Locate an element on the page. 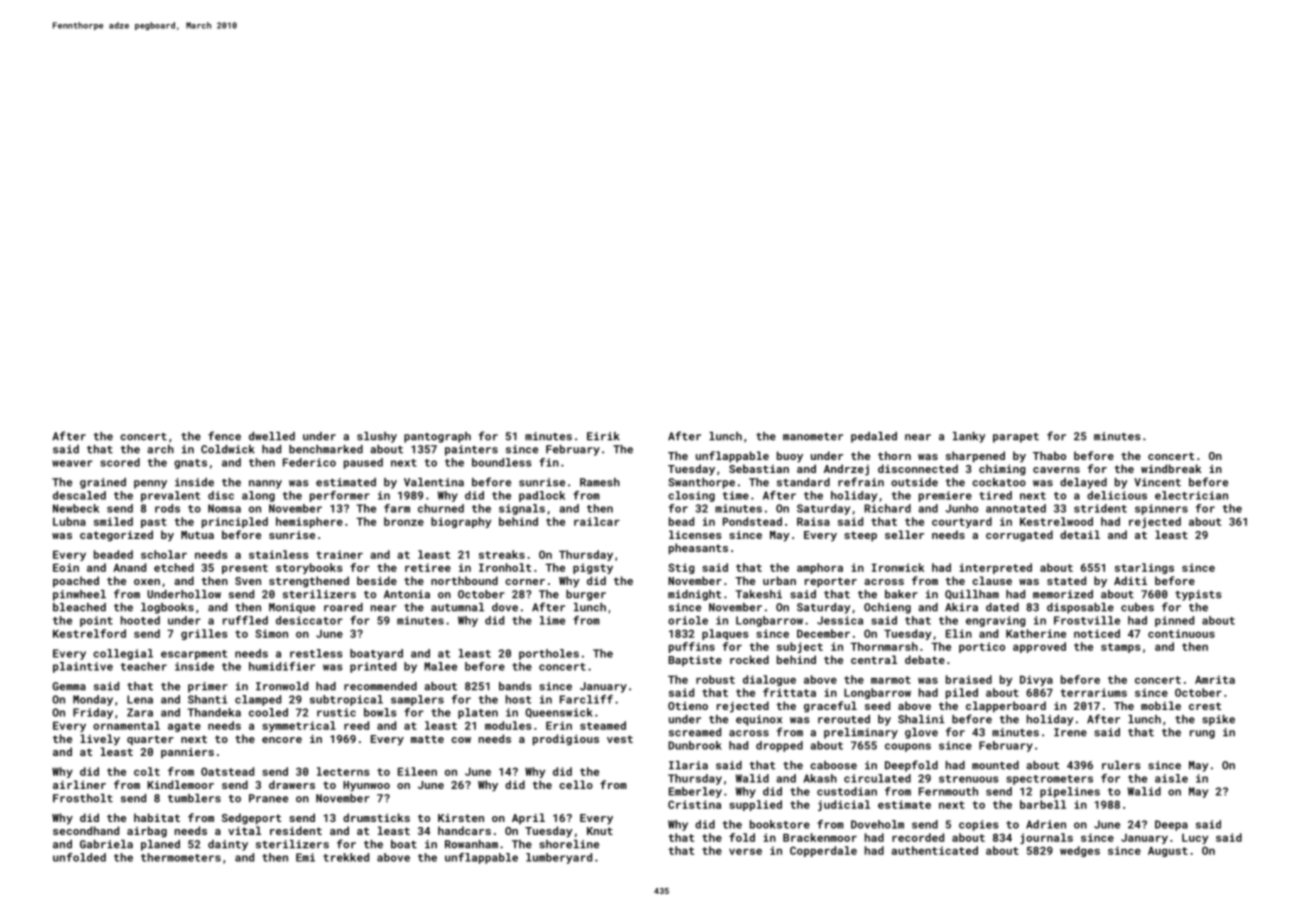 The image size is (1308, 924). verse is located at coordinates (745, 851).
